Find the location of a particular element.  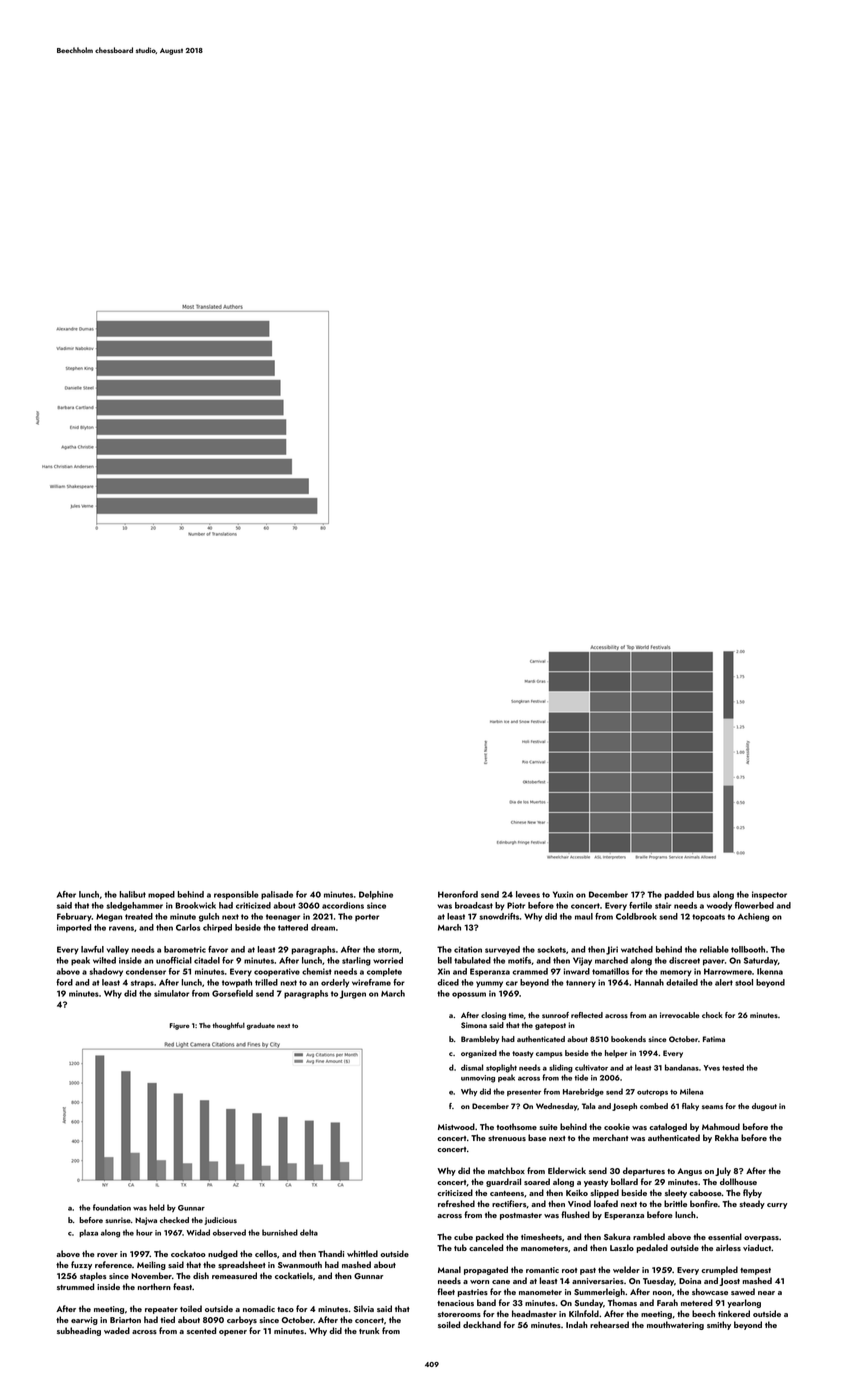

feast is located at coordinates (182, 1286).
